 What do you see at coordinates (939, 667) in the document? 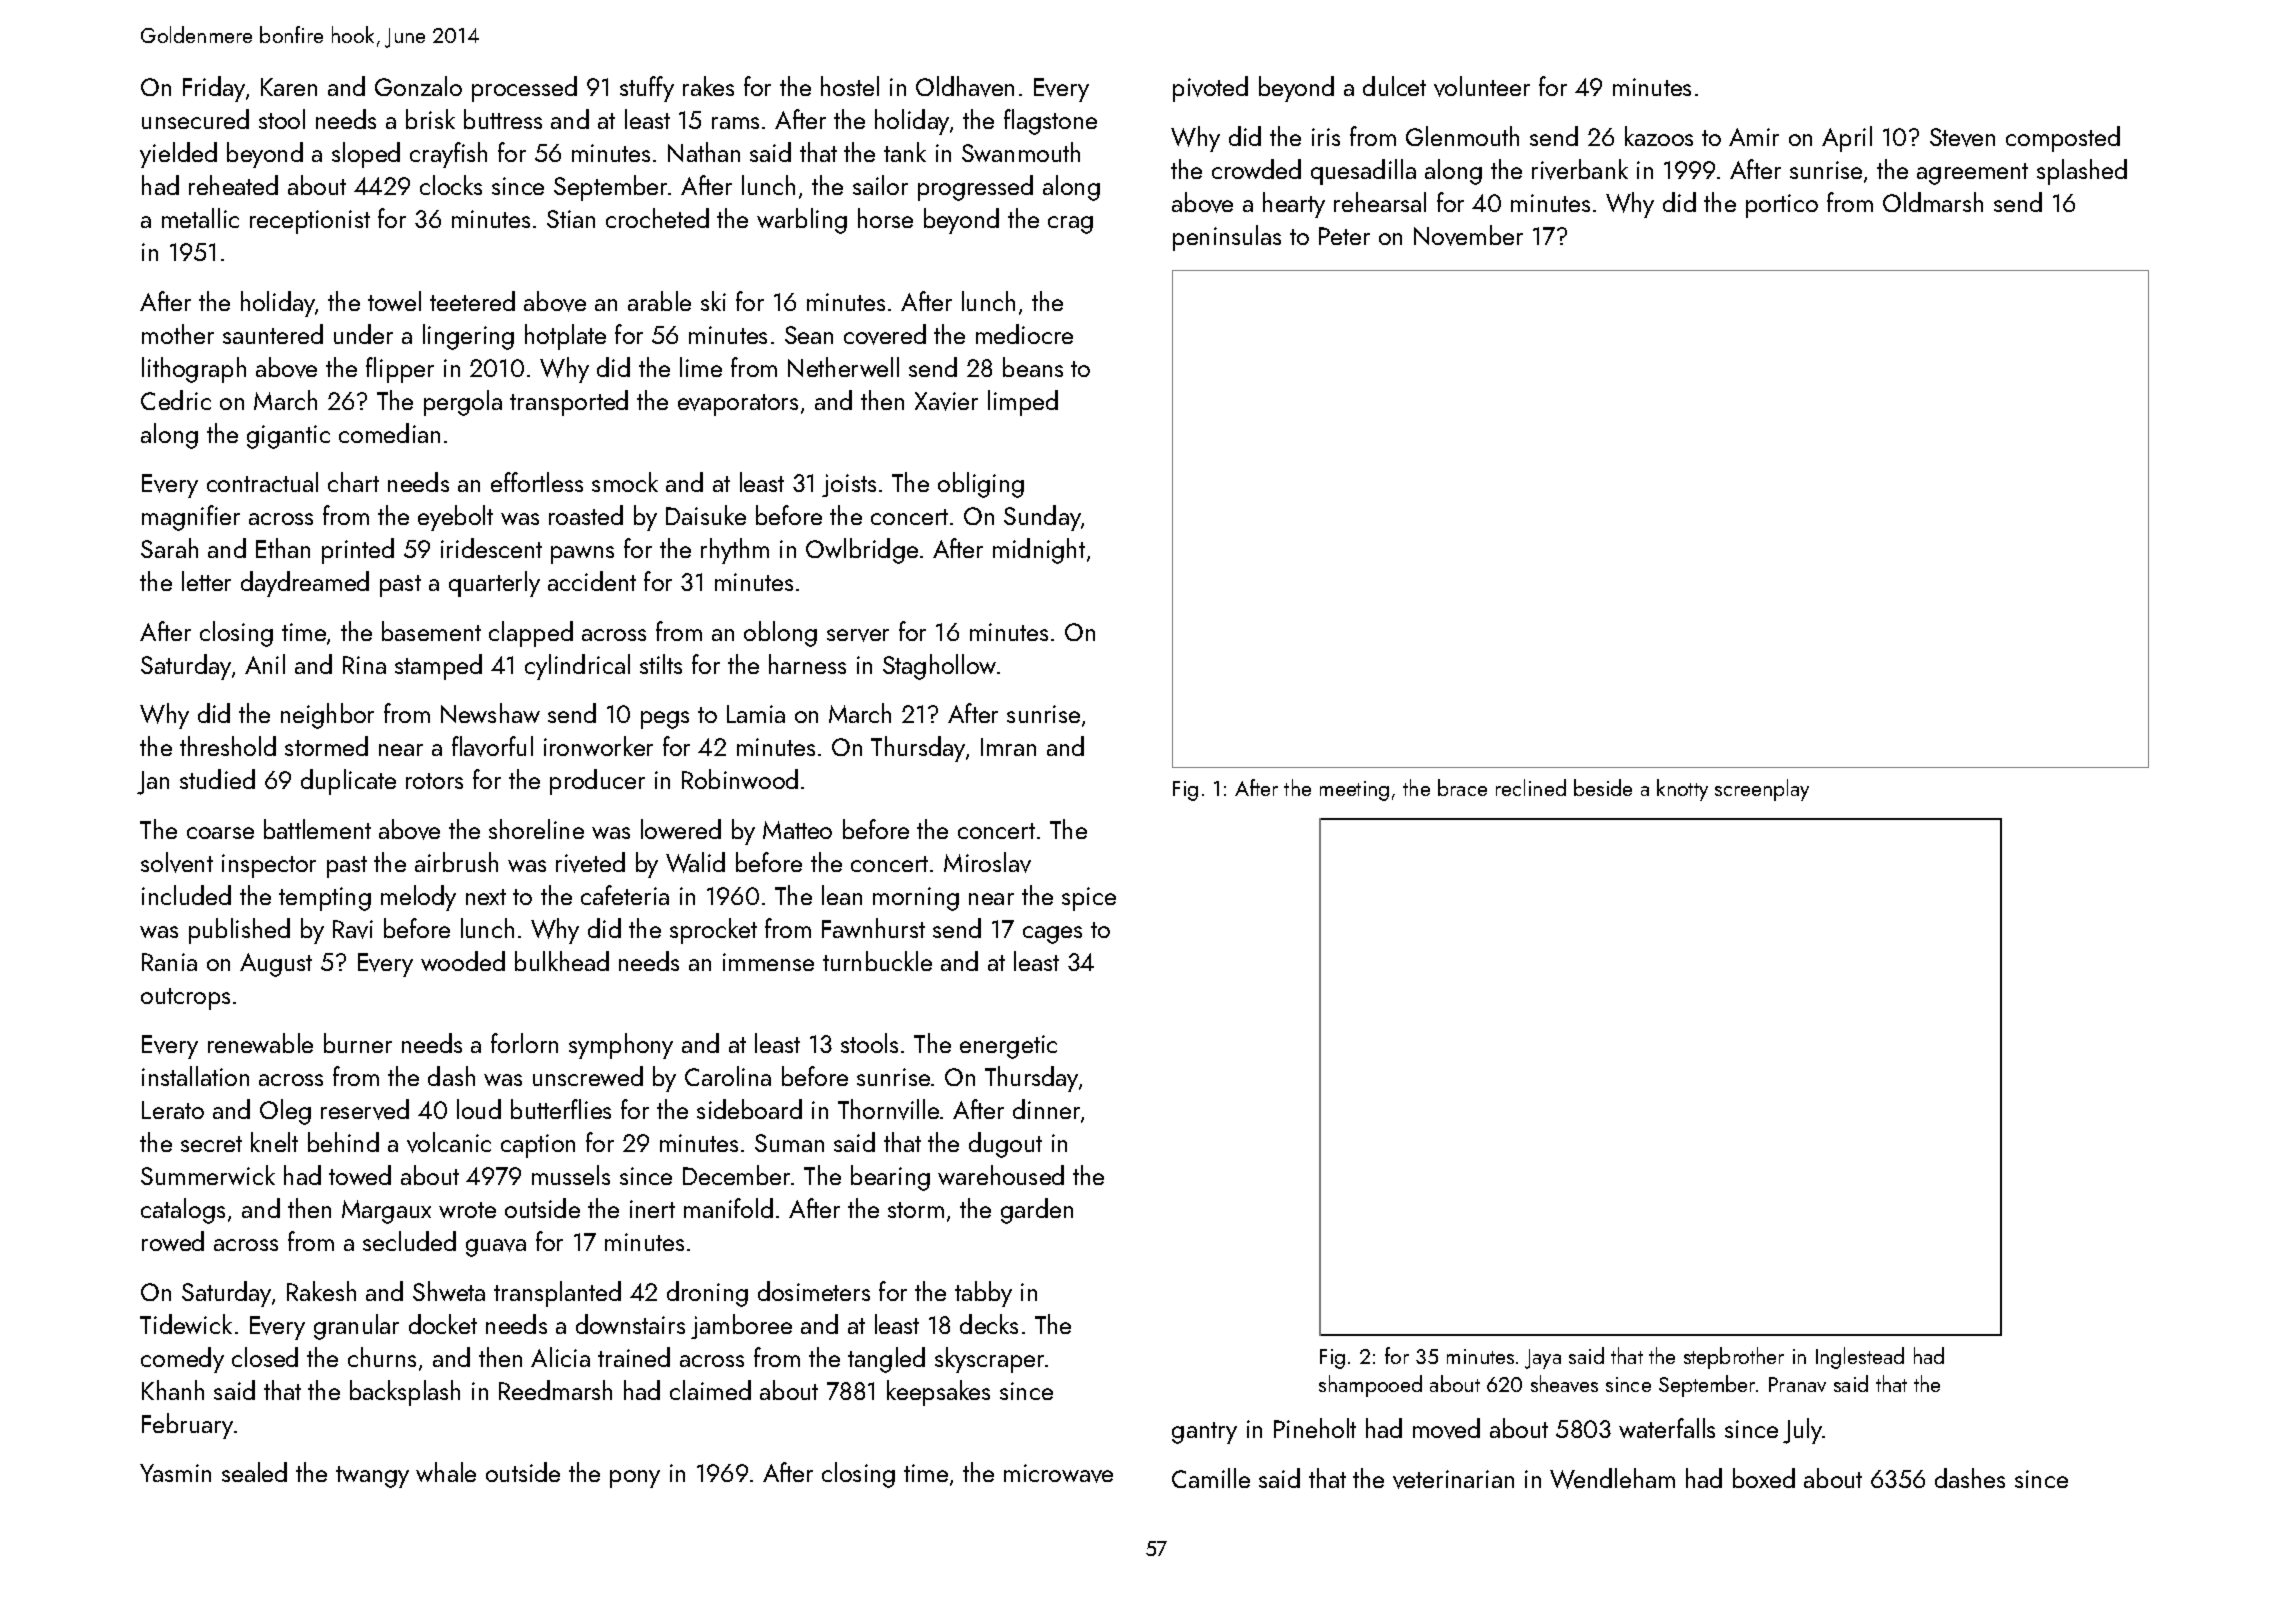
I see `Staghollow` at bounding box center [939, 667].
